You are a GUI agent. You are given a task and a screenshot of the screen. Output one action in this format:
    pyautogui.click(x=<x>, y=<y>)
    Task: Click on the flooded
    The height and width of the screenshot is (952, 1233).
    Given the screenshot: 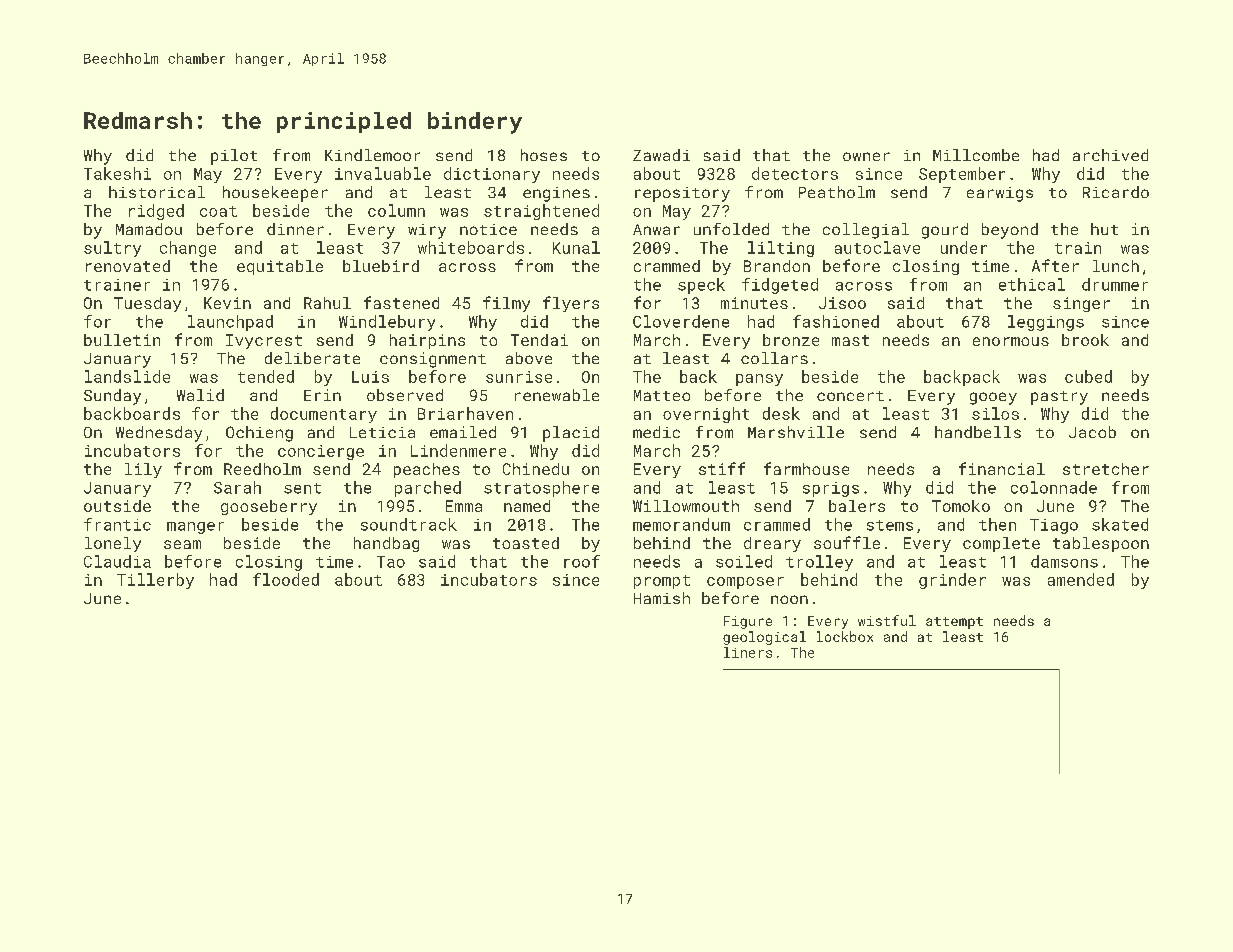 What is the action you would take?
    pyautogui.click(x=286, y=579)
